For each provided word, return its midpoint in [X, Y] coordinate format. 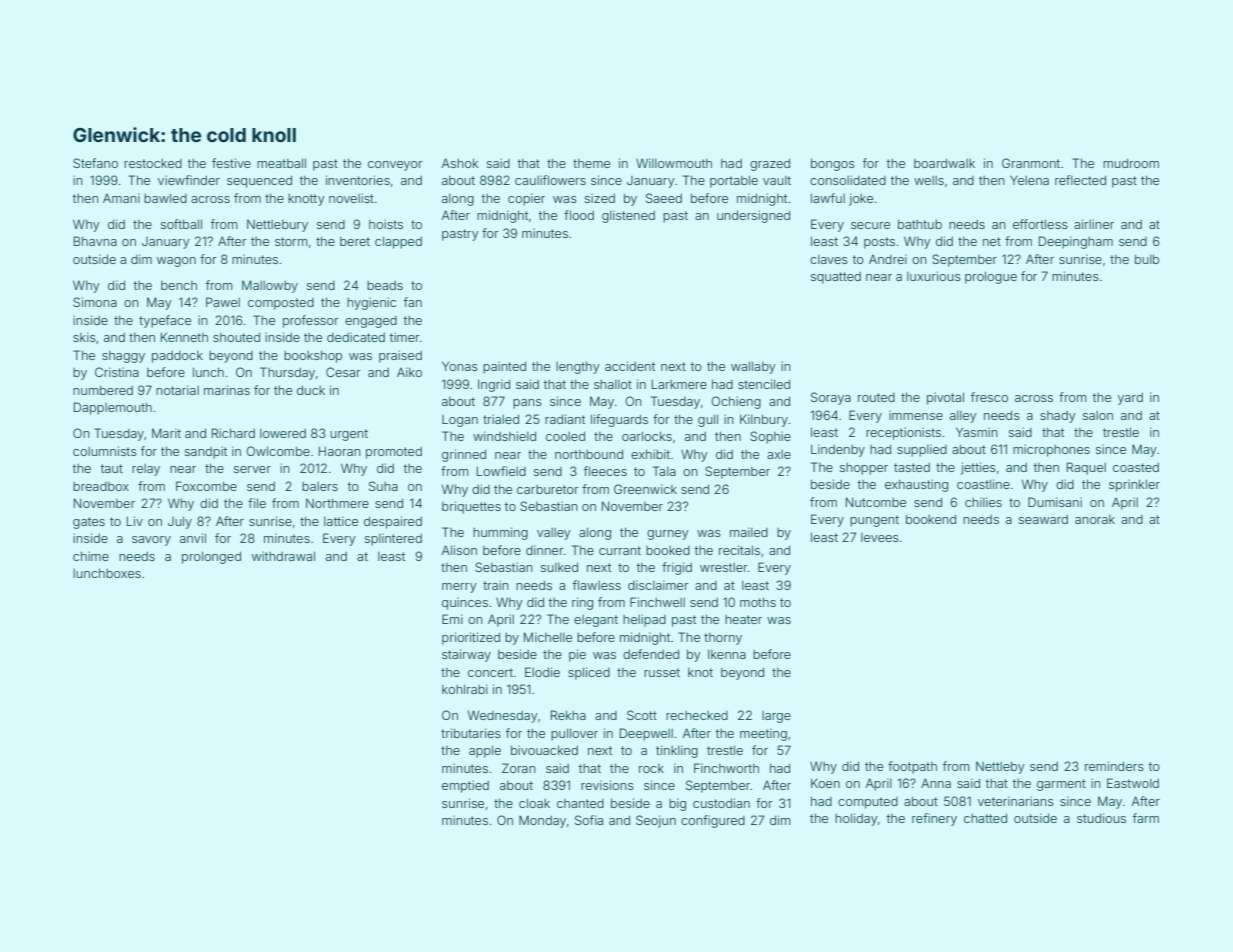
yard [1130, 399]
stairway [466, 655]
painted [504, 367]
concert [490, 672]
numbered [103, 390]
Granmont [1031, 163]
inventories [358, 180]
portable [734, 181]
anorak [1095, 519]
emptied [465, 786]
